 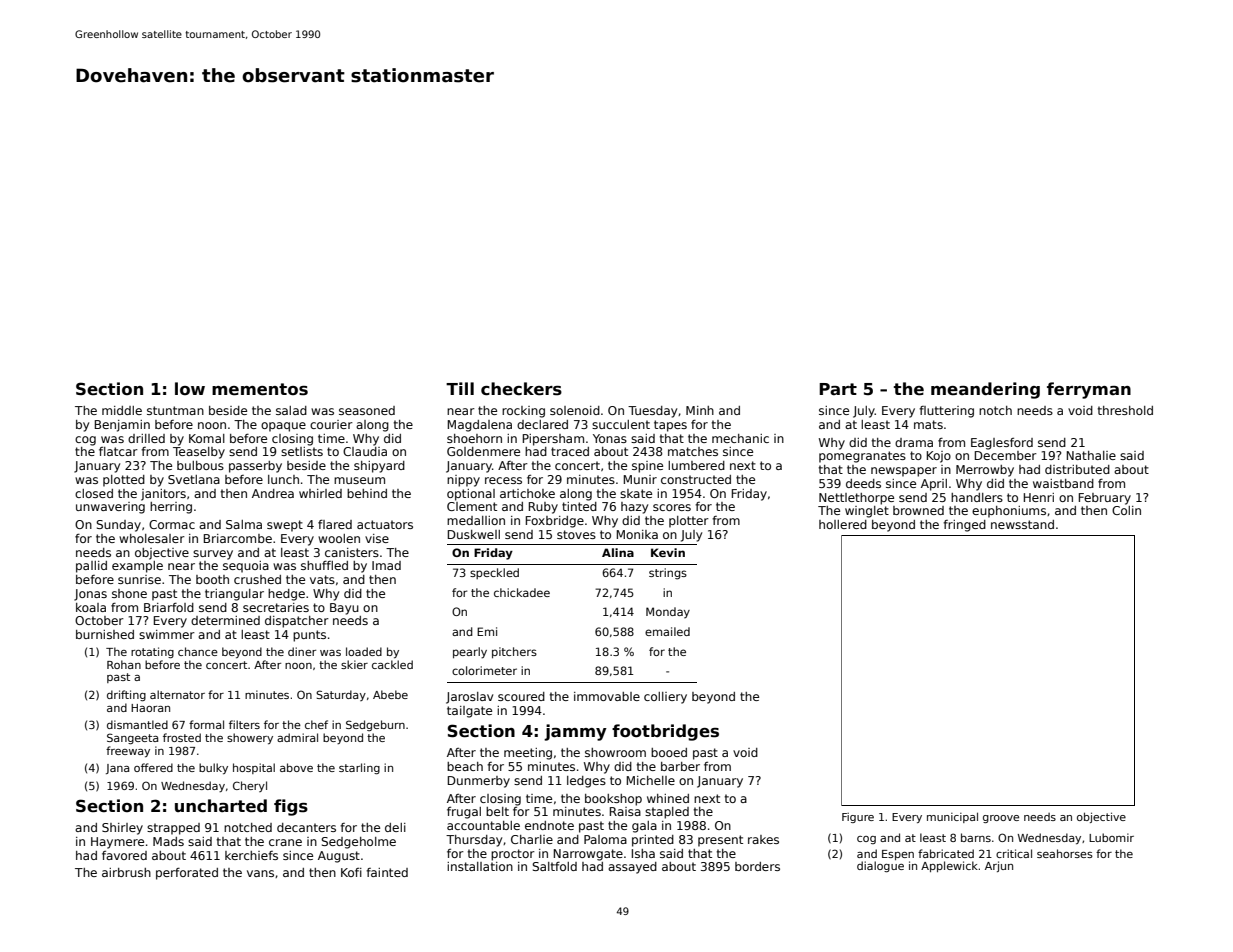 What do you see at coordinates (1111, 837) in the screenshot?
I see `Lubomir` at bounding box center [1111, 837].
